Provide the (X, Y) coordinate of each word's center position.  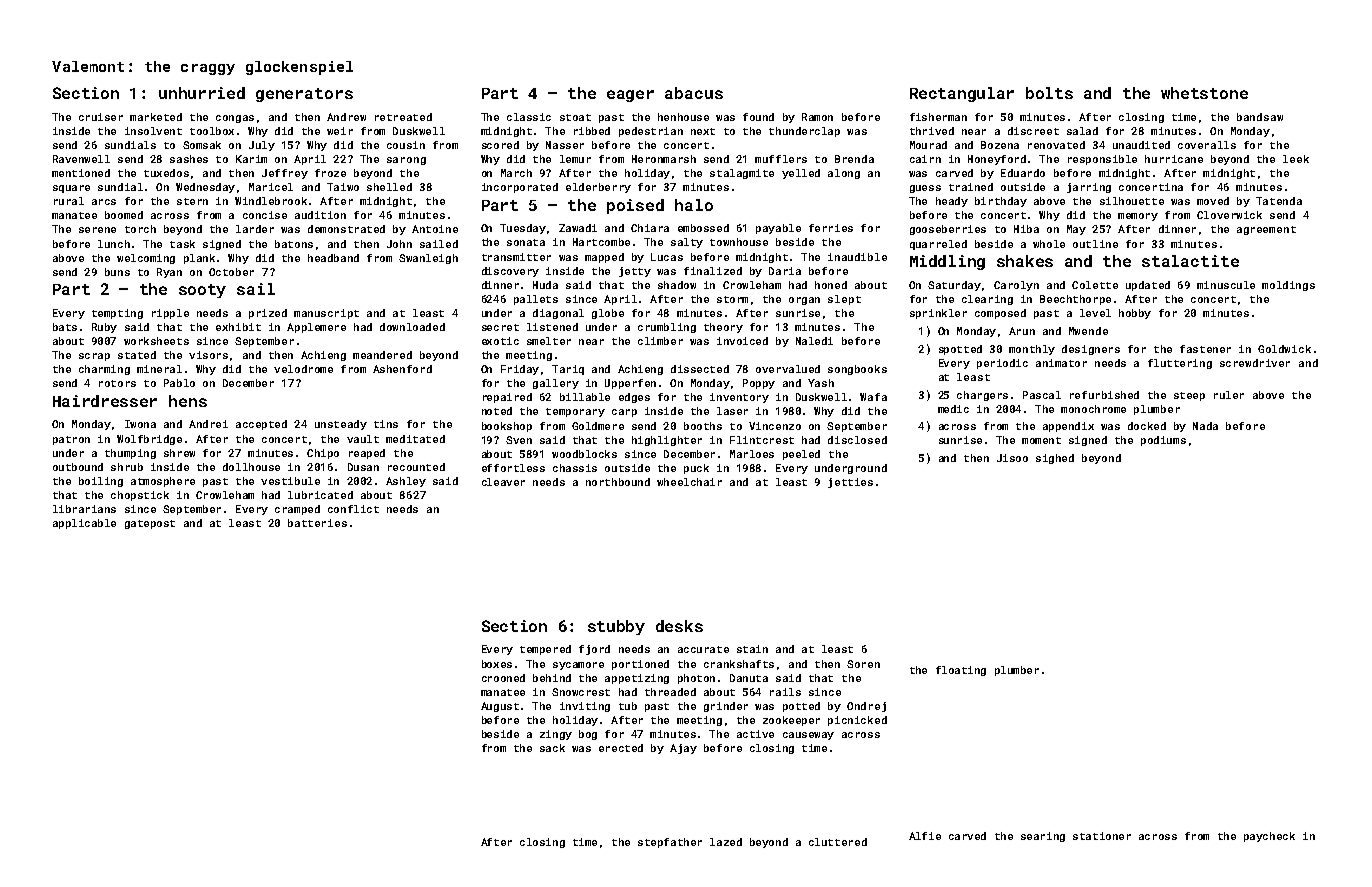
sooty (202, 291)
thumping (130, 454)
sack (552, 748)
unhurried (202, 93)
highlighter (667, 441)
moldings (1288, 286)
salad (1082, 131)
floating (961, 671)
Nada (1205, 426)
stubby (616, 627)
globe (608, 314)
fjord (594, 650)
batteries (317, 523)
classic (529, 117)
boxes (497, 664)
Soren (863, 664)
